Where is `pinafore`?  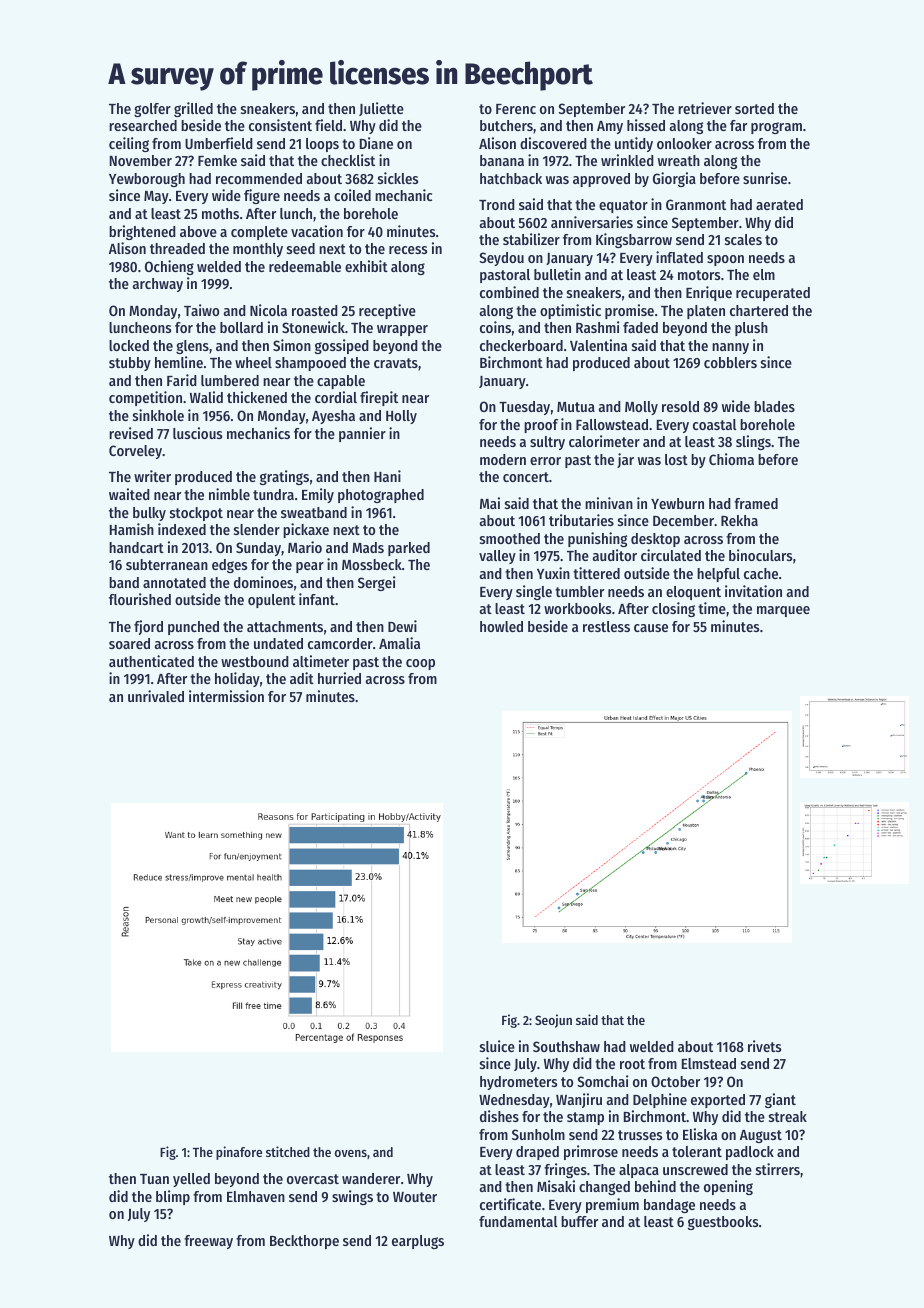 pinafore is located at coordinates (239, 1153).
